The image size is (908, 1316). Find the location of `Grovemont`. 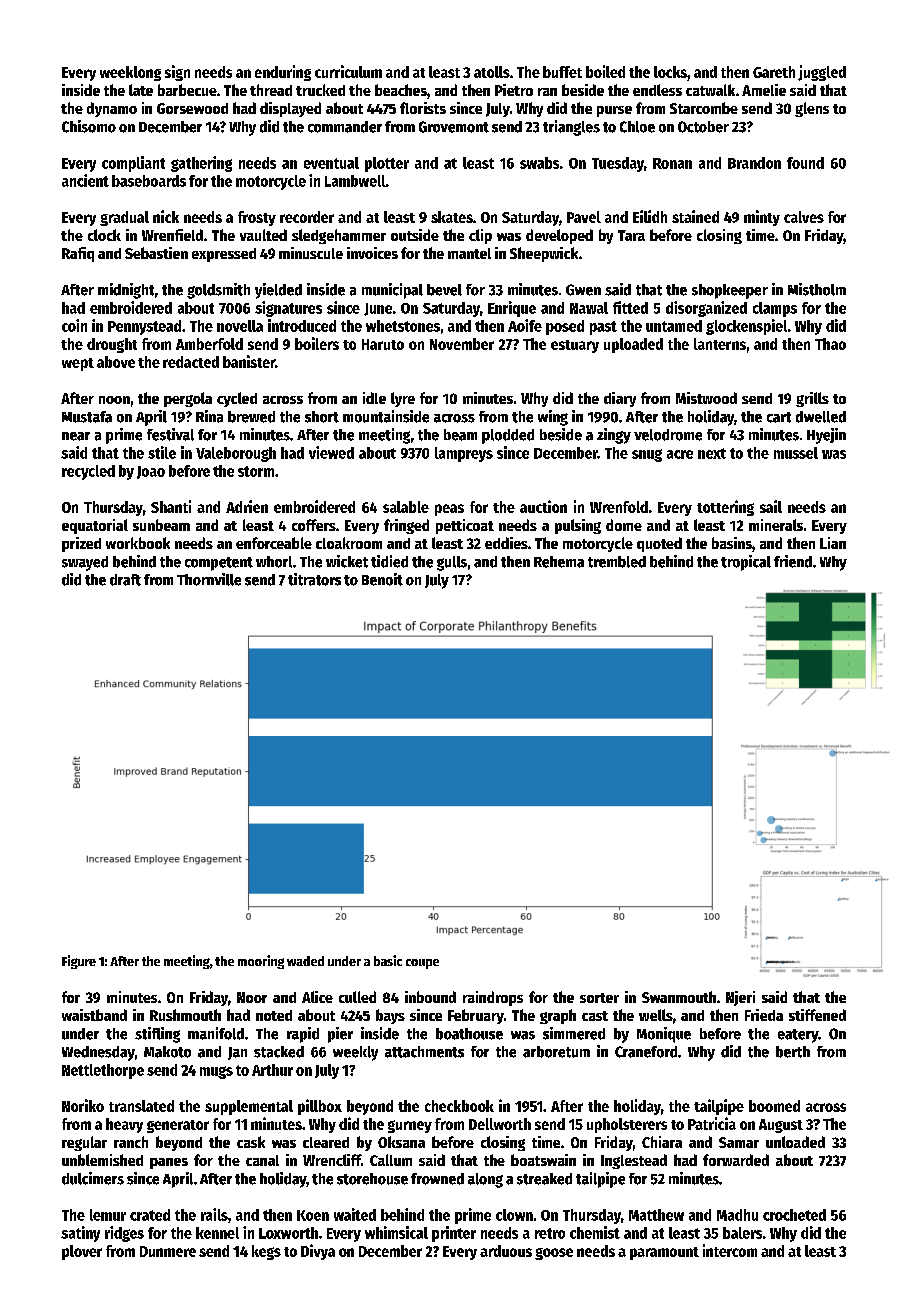

Grovemont is located at coordinates (454, 127).
